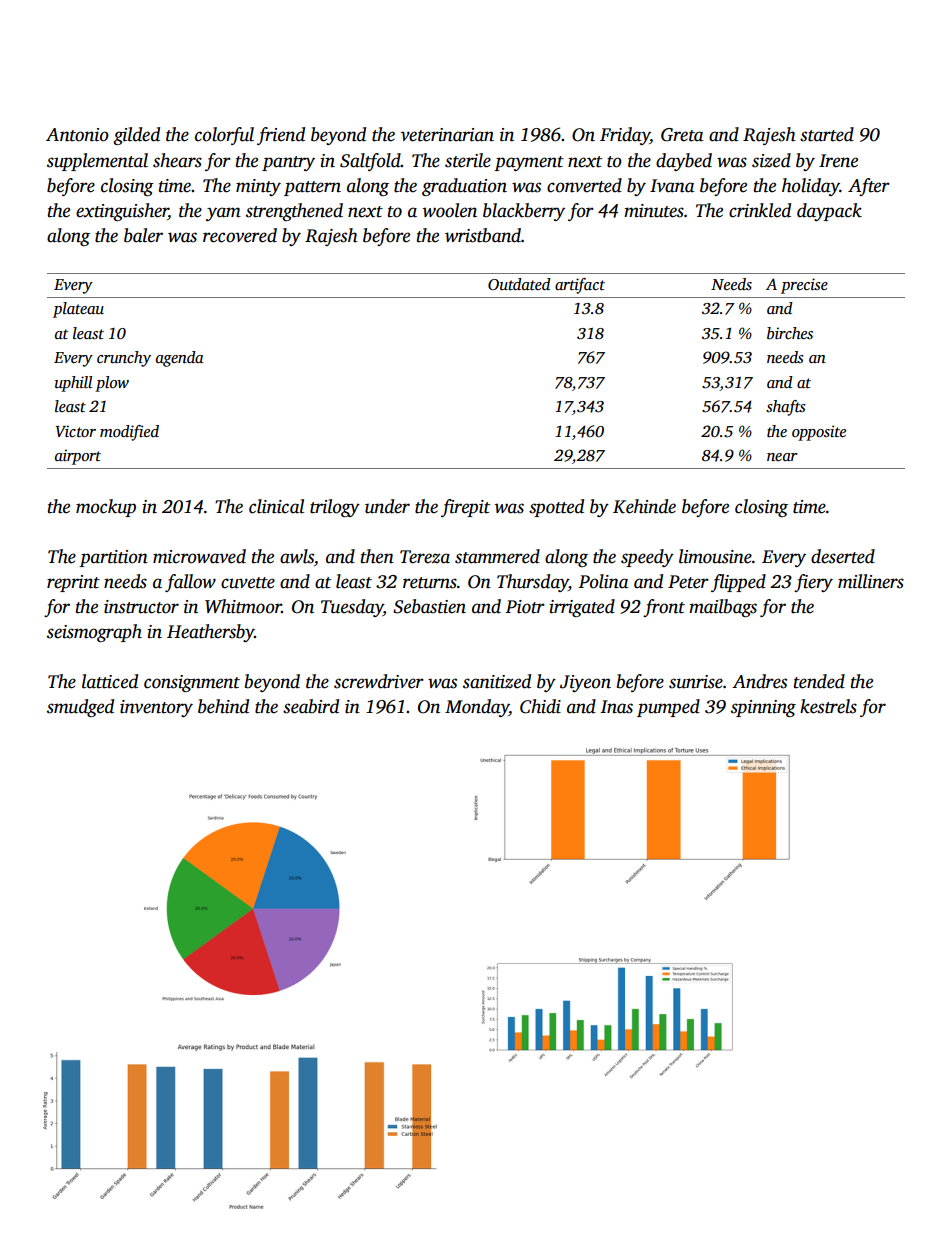 The height and width of the page is (1233, 952). What do you see at coordinates (519, 284) in the page?
I see `Outdated` at bounding box center [519, 284].
